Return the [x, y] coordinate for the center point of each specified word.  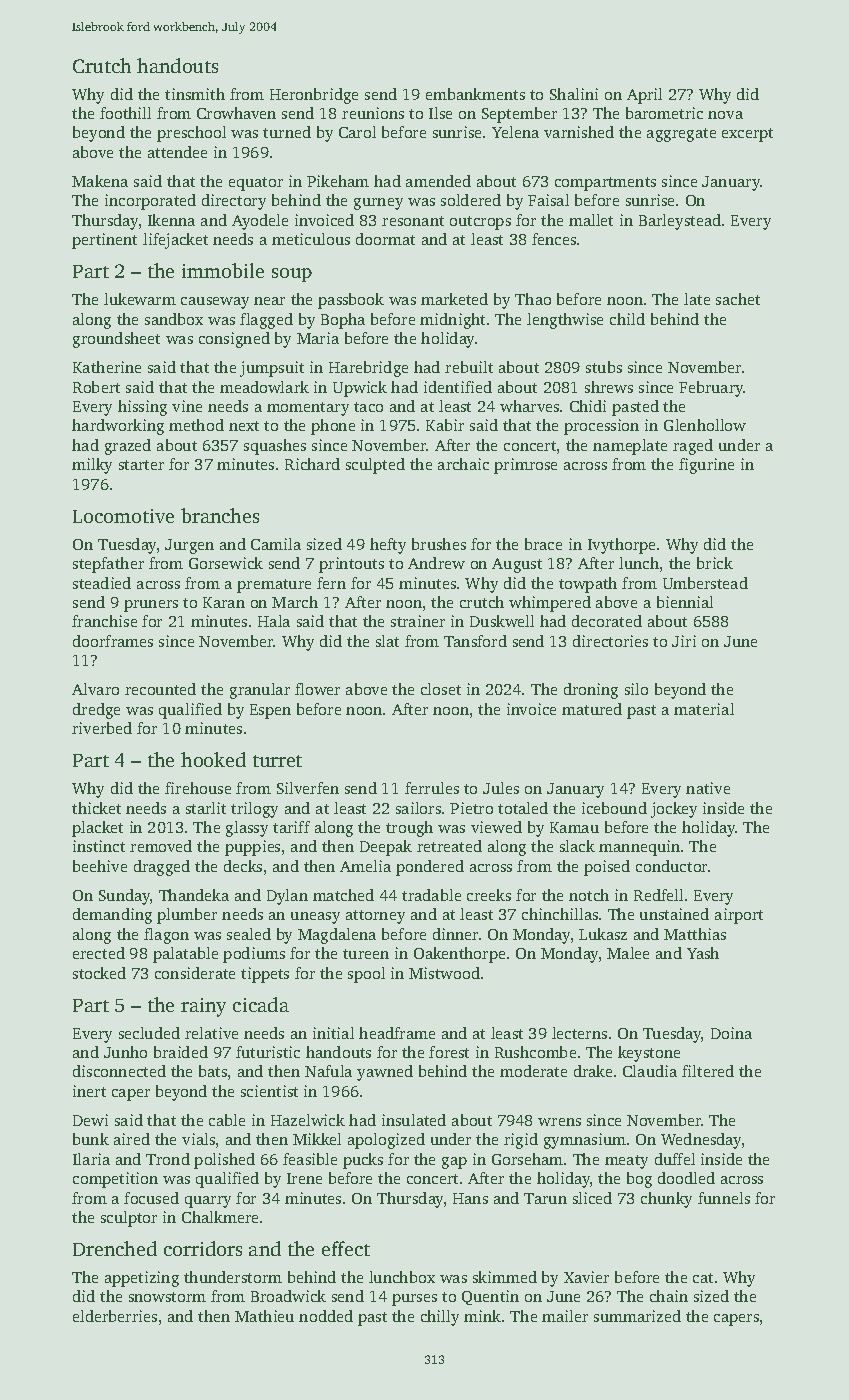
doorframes [113, 641]
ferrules [432, 788]
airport [739, 916]
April [644, 96]
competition [115, 1180]
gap [454, 1163]
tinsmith [195, 94]
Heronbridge [314, 96]
